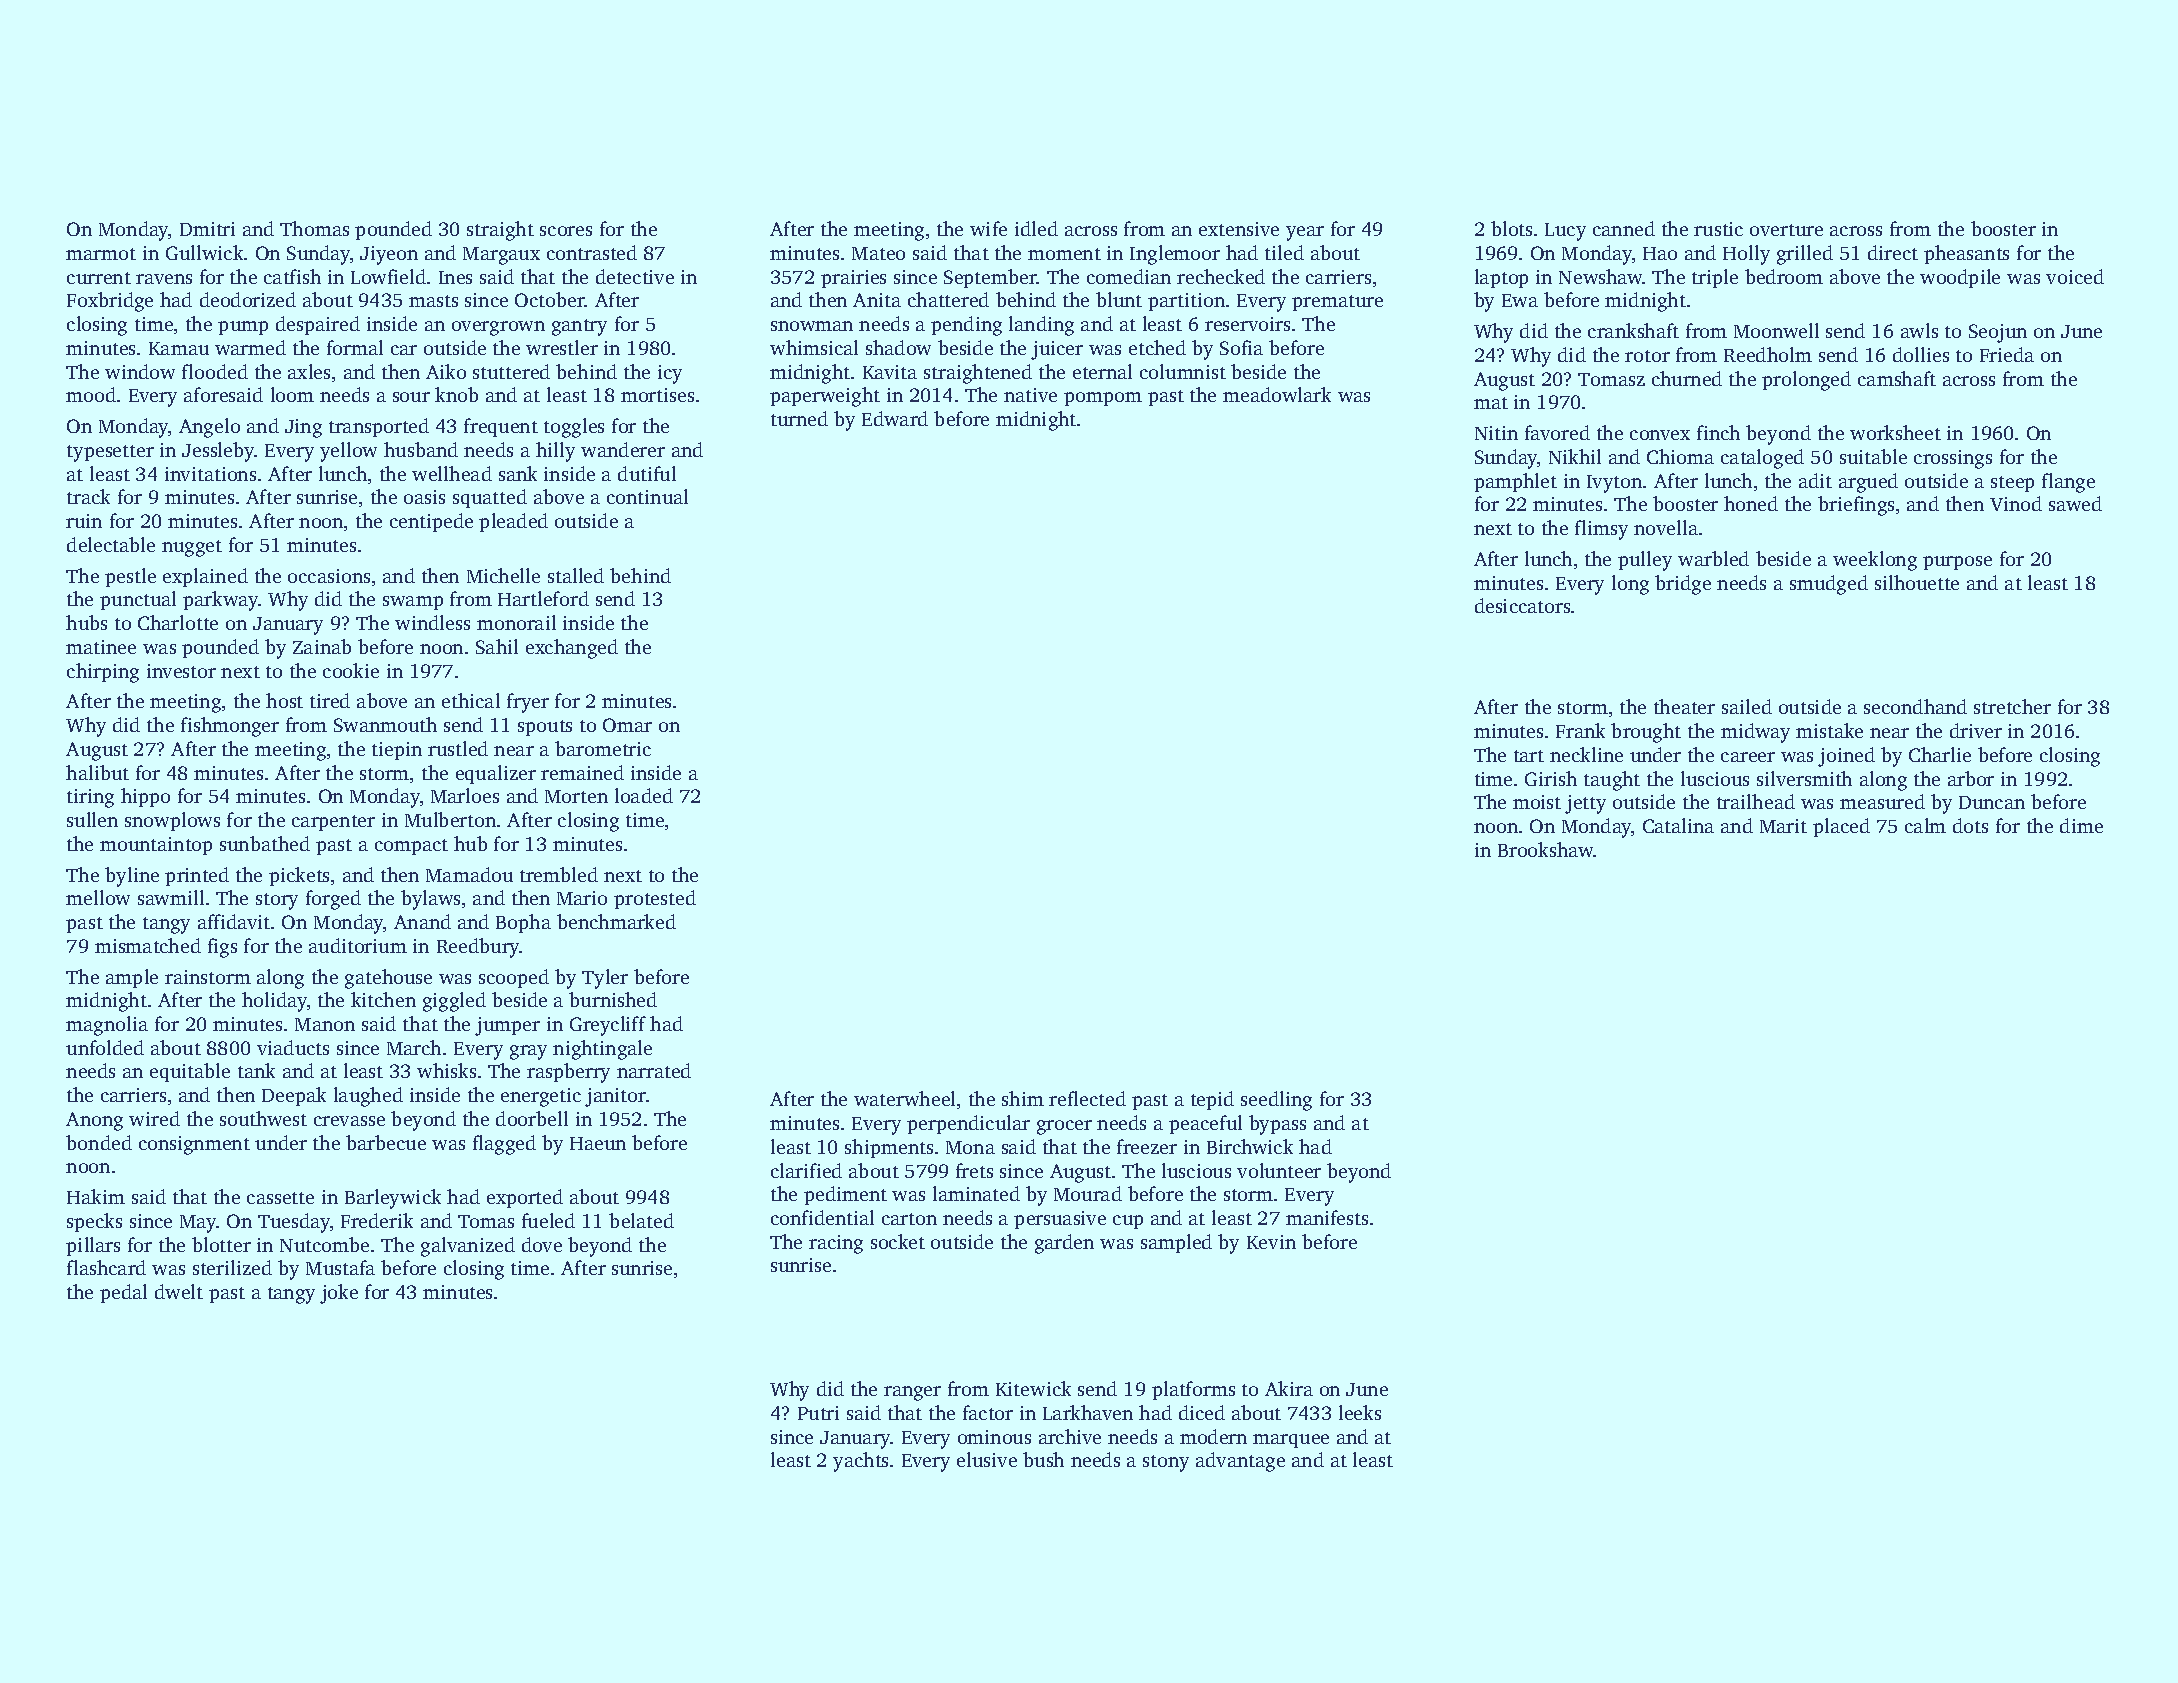 The width and height of the document is (2178, 1683). Describe the element at coordinates (1147, 1146) in the document. I see `freezer` at that location.
